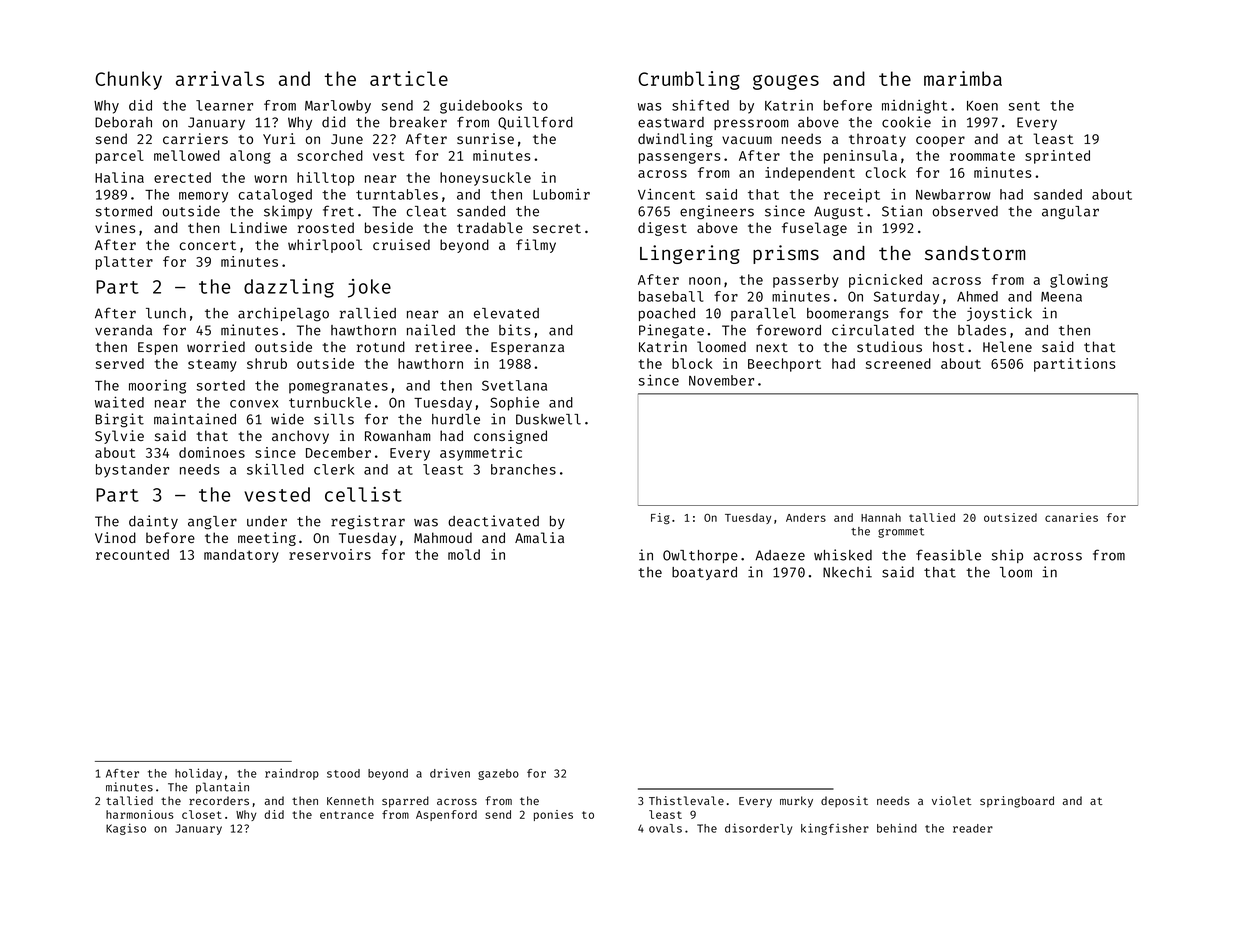 The width and height of the screenshot is (1233, 952). Describe the element at coordinates (498, 774) in the screenshot. I see `gazebo` at that location.
